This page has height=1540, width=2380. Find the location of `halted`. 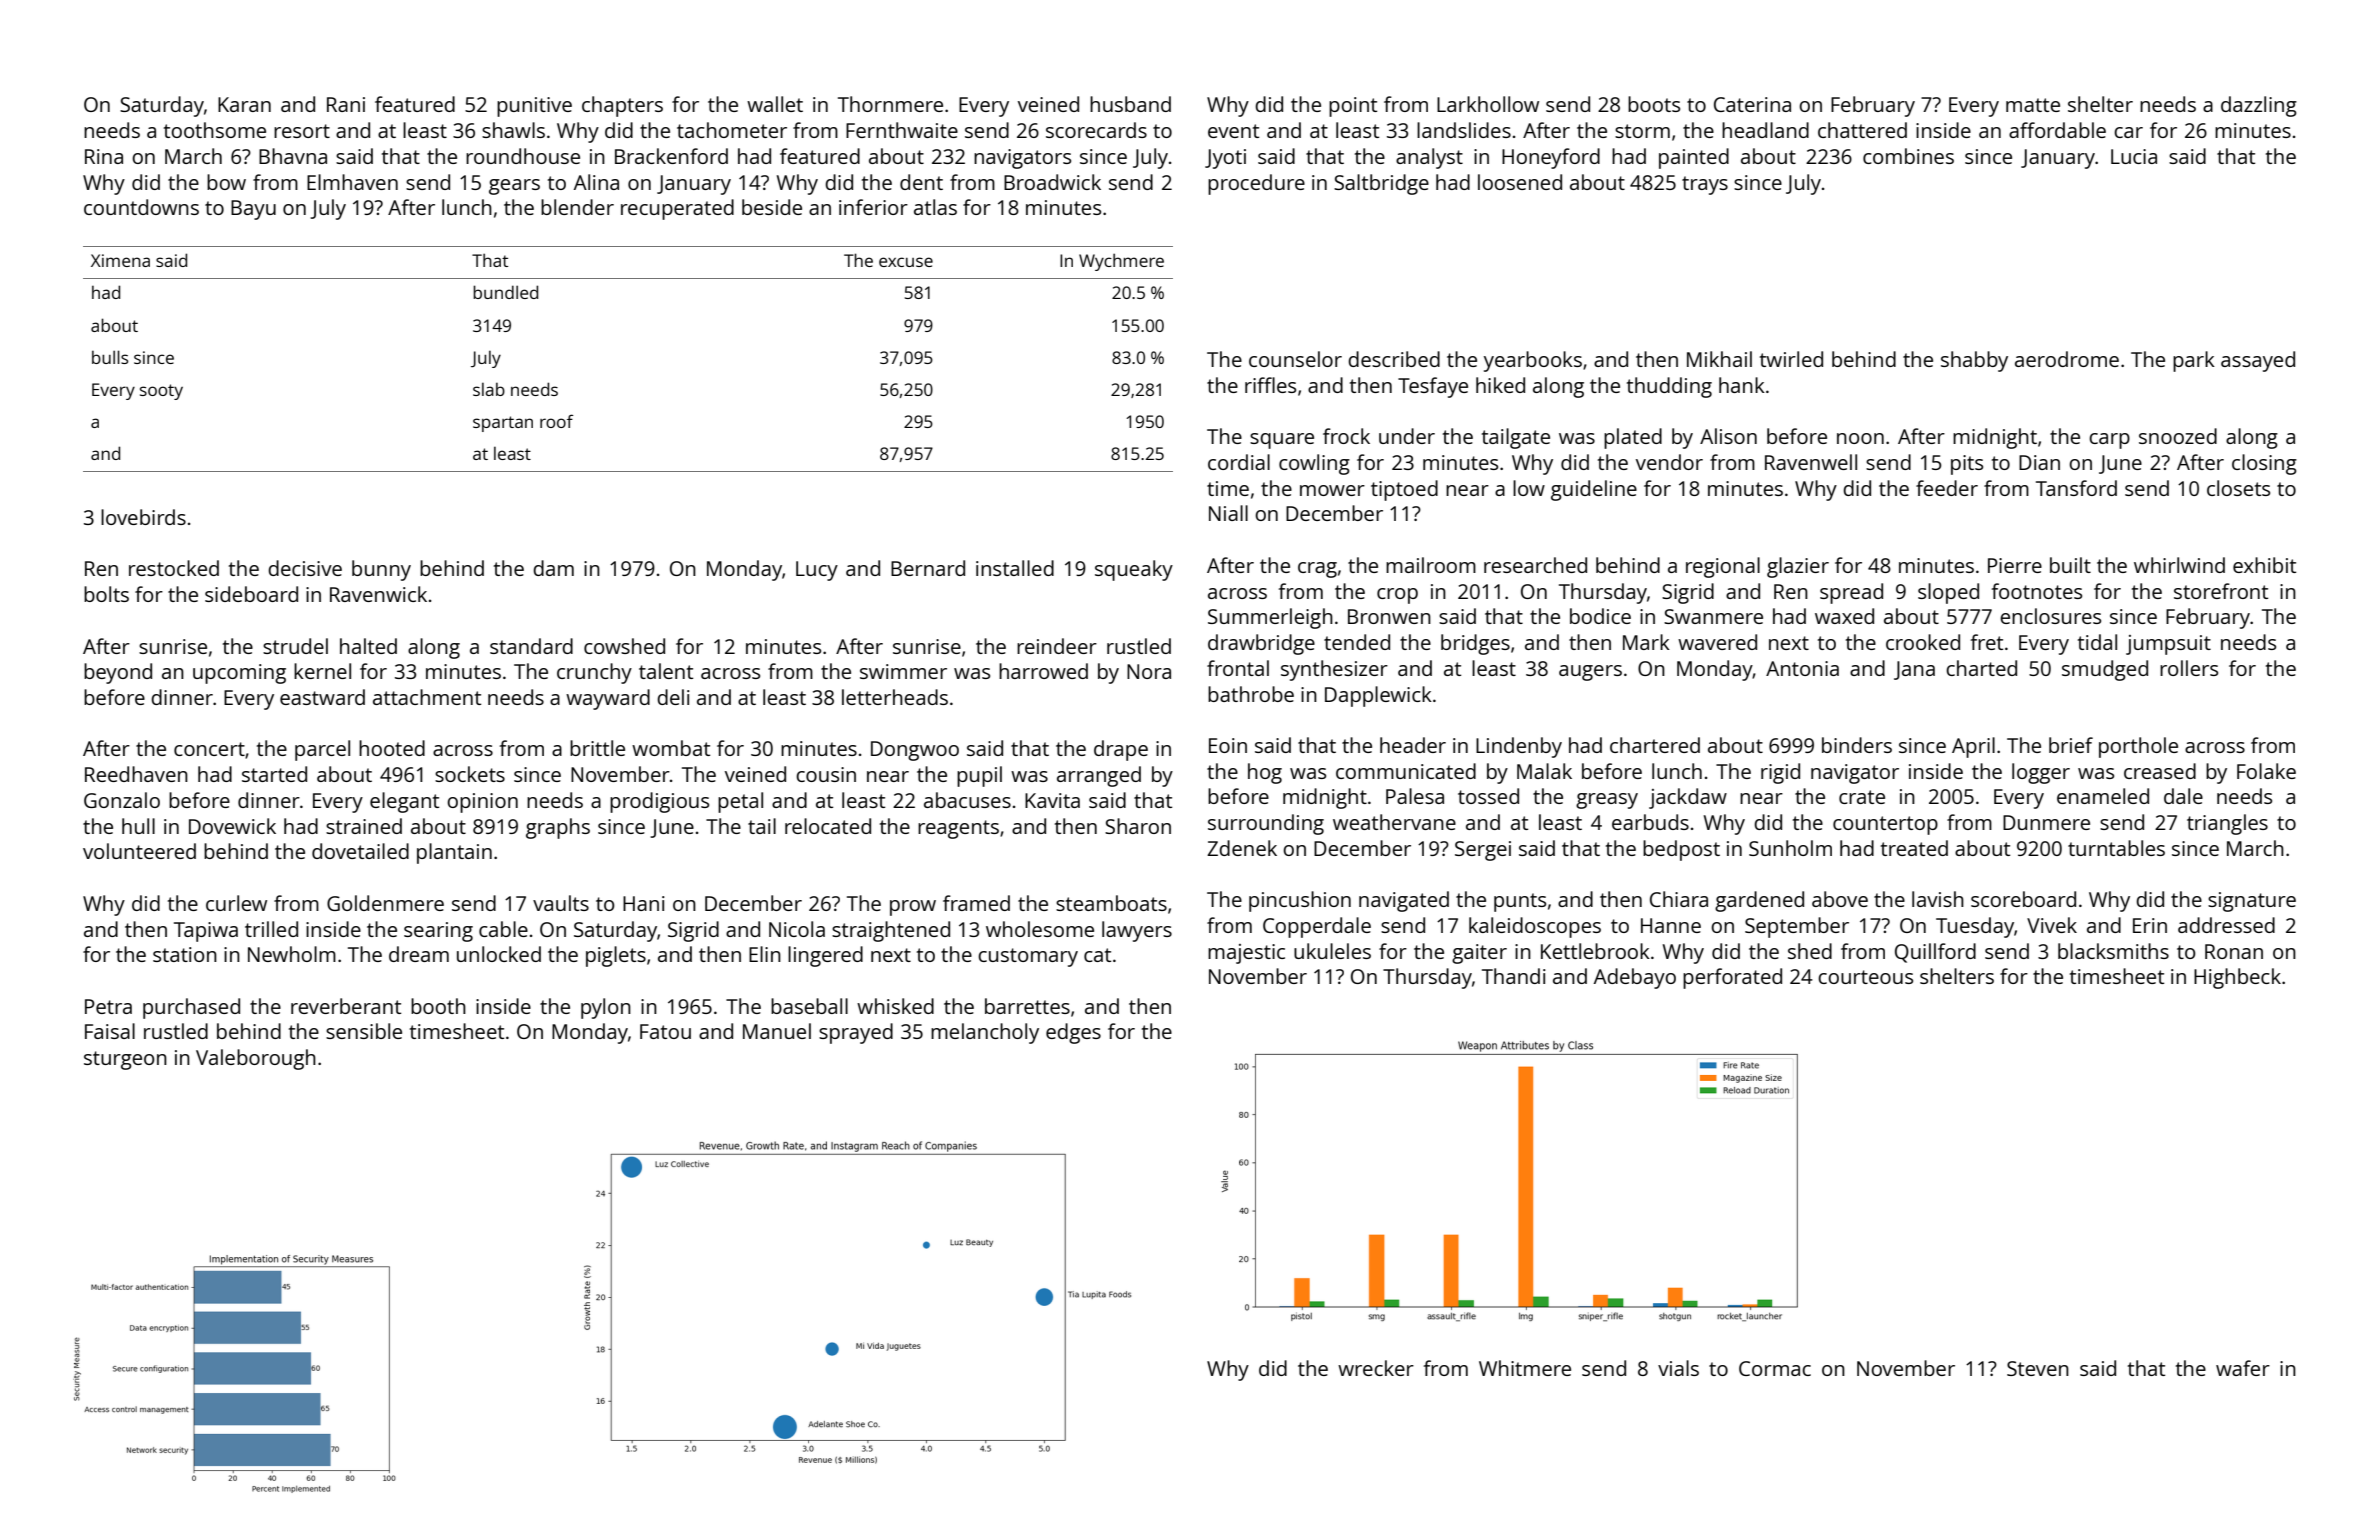

halted is located at coordinates (368, 646).
